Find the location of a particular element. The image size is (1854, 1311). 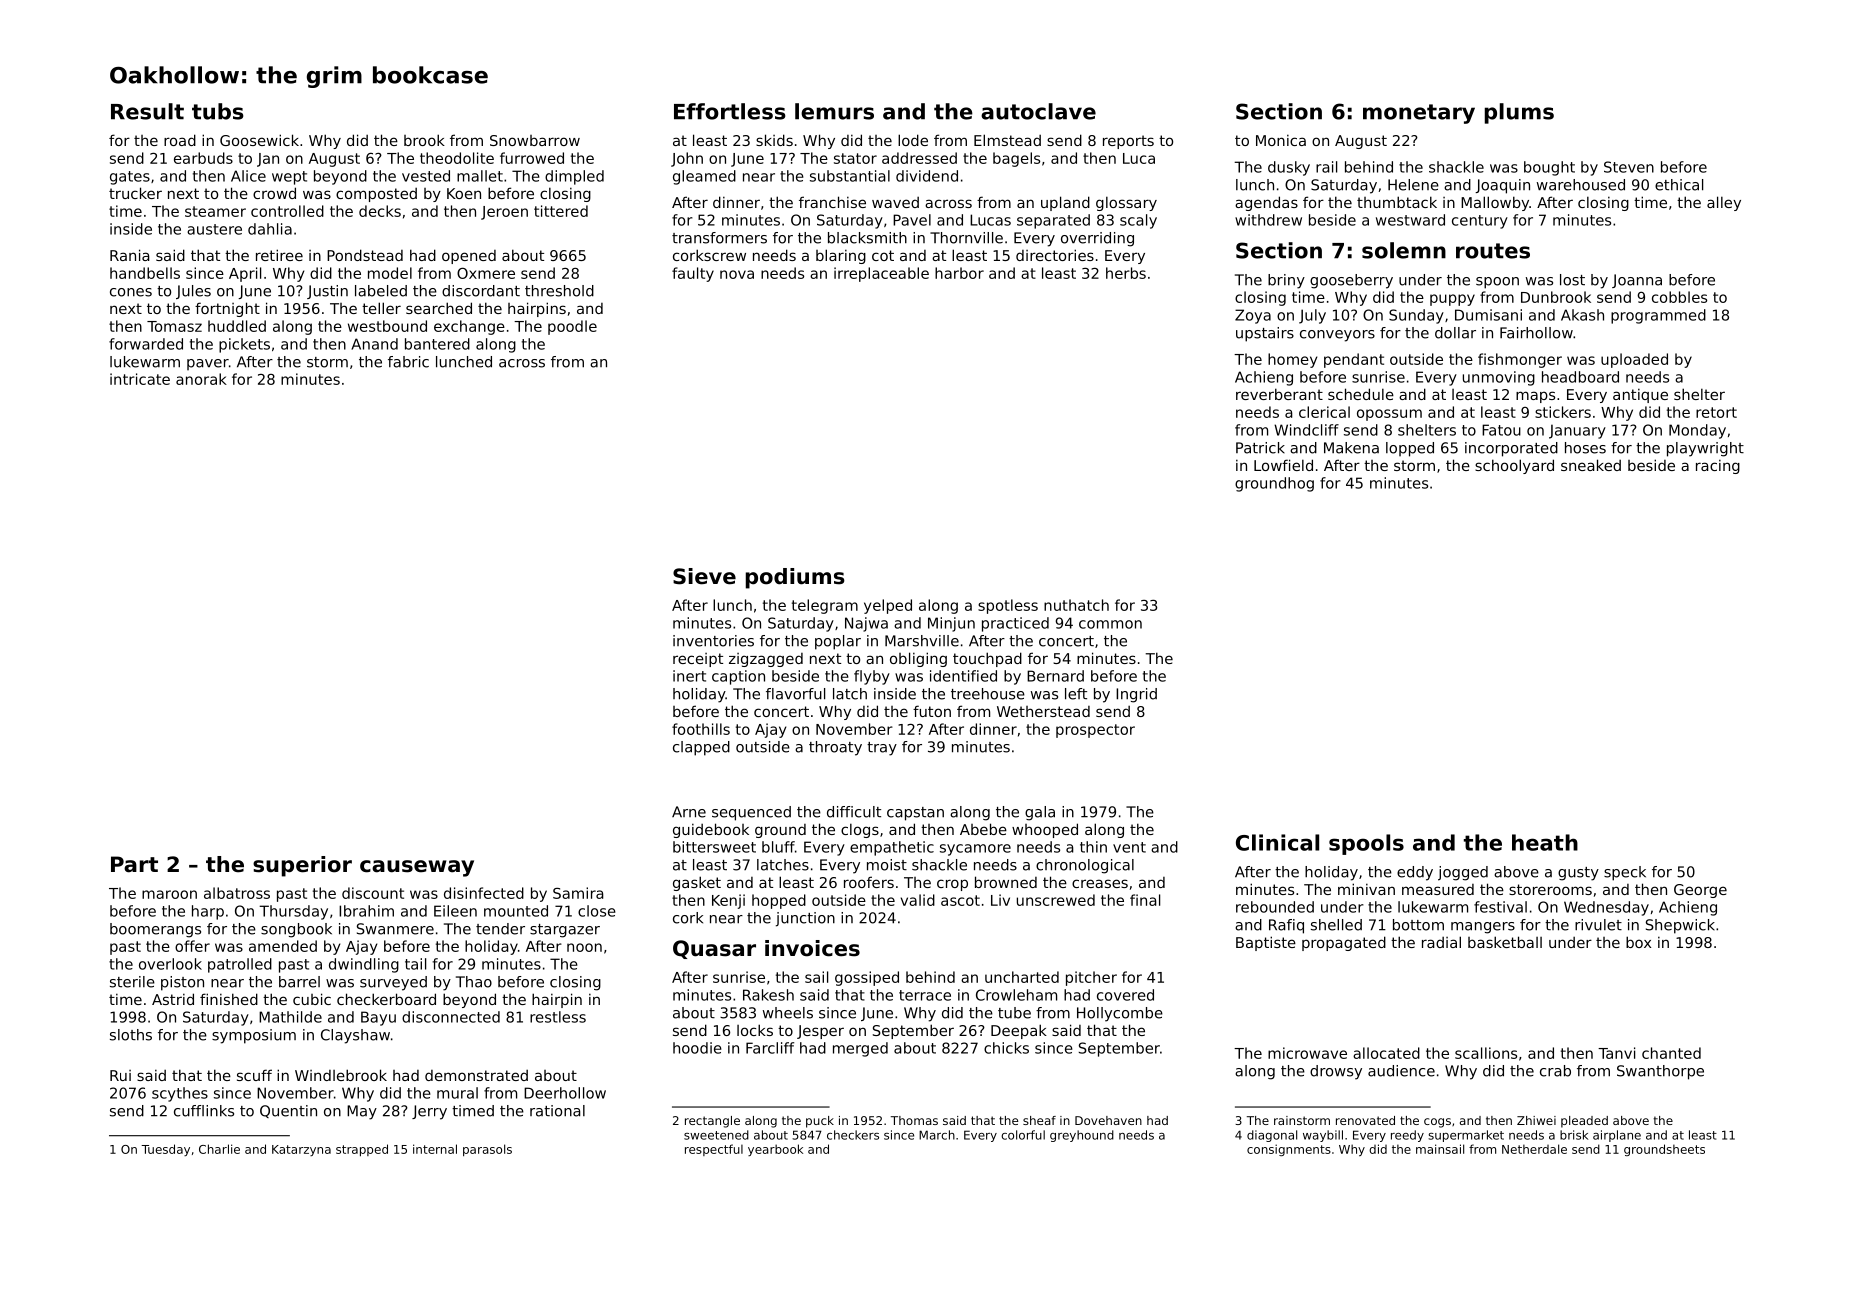

tubs is located at coordinates (218, 111).
